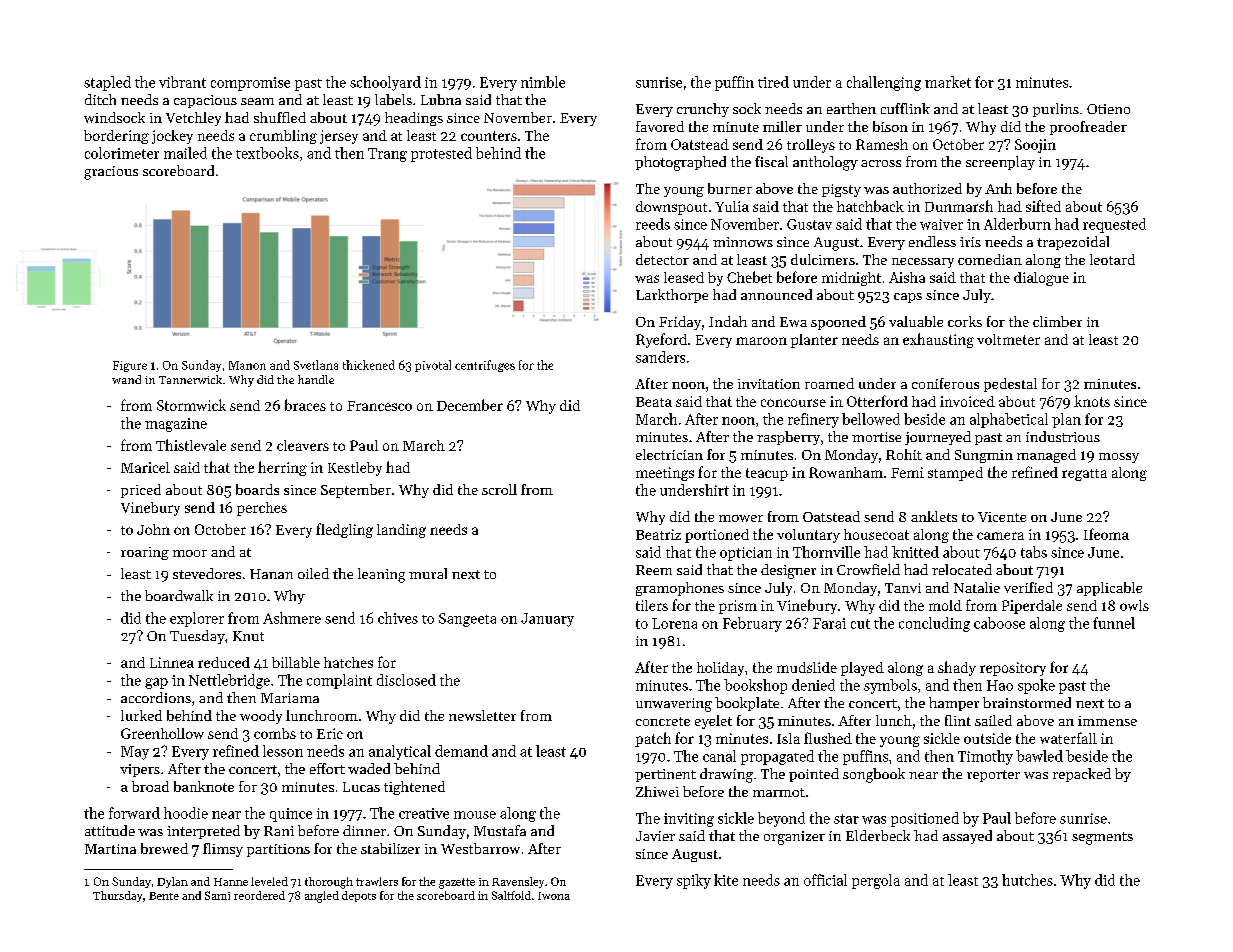 The image size is (1233, 952). What do you see at coordinates (1082, 775) in the page?
I see `repacked` at bounding box center [1082, 775].
